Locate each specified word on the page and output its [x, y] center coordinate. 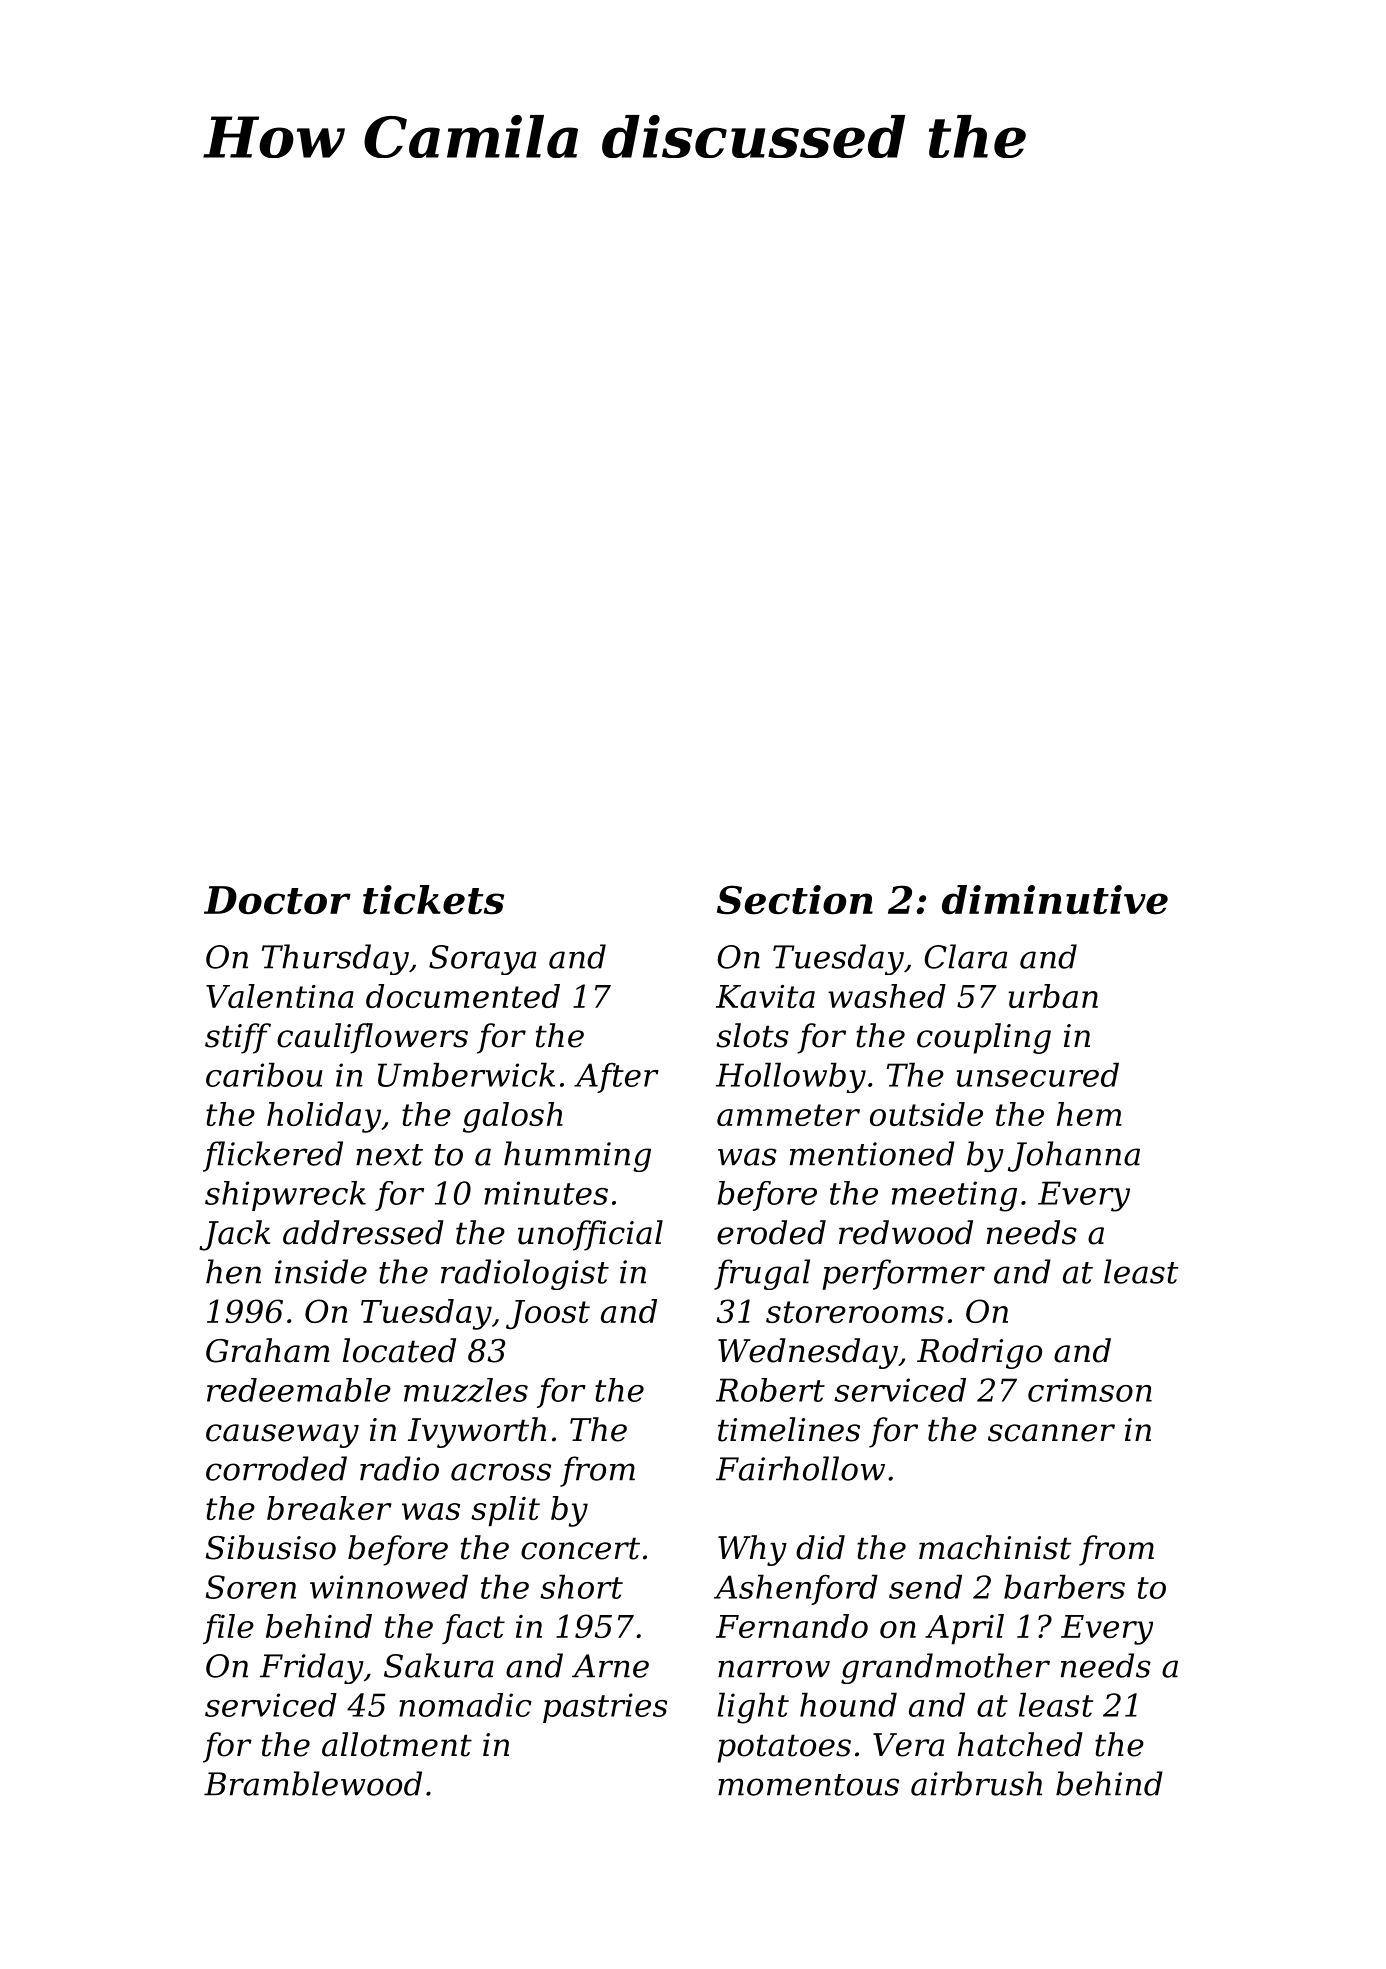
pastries [605, 1708]
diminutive [1055, 900]
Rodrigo [979, 1353]
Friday [312, 1668]
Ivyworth [477, 1432]
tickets [433, 900]
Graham [268, 1350]
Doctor [277, 900]
